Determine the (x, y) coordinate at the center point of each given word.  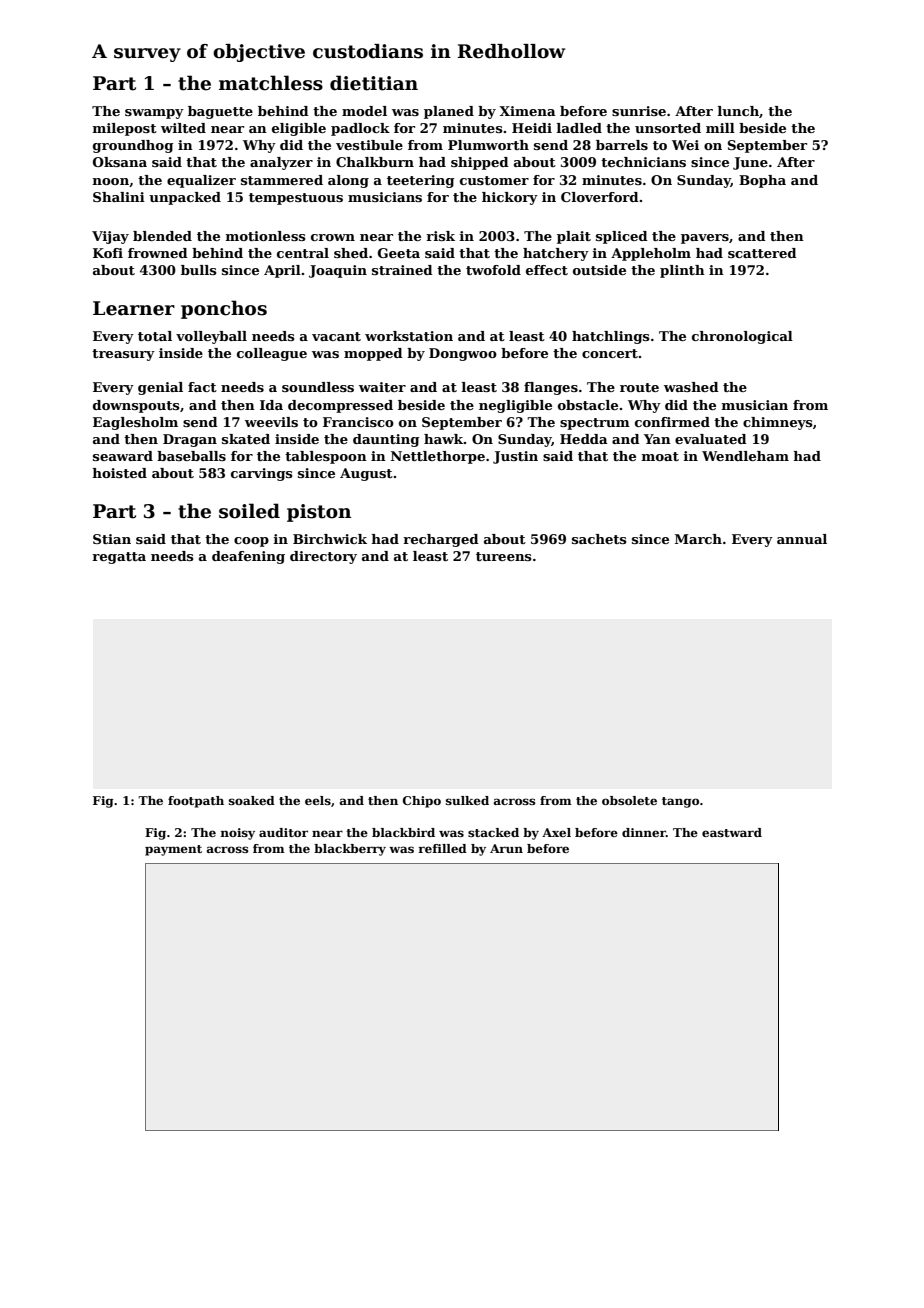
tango (680, 802)
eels (318, 800)
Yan (657, 439)
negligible (515, 406)
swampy (154, 114)
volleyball (211, 337)
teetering (421, 181)
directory (323, 557)
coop (251, 542)
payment (173, 850)
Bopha (762, 181)
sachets (599, 539)
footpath (196, 802)
